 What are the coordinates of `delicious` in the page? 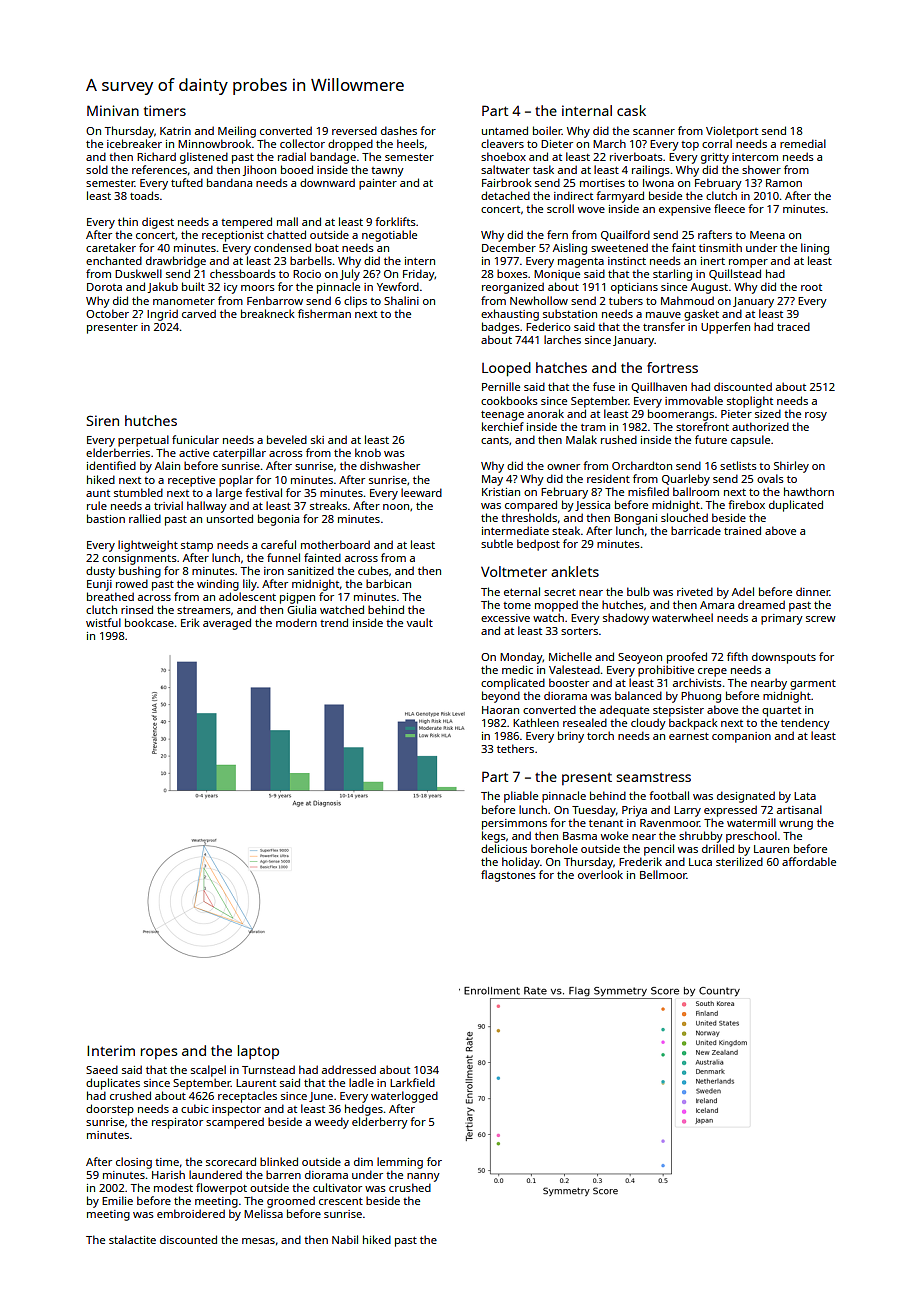 It's located at (504, 848).
